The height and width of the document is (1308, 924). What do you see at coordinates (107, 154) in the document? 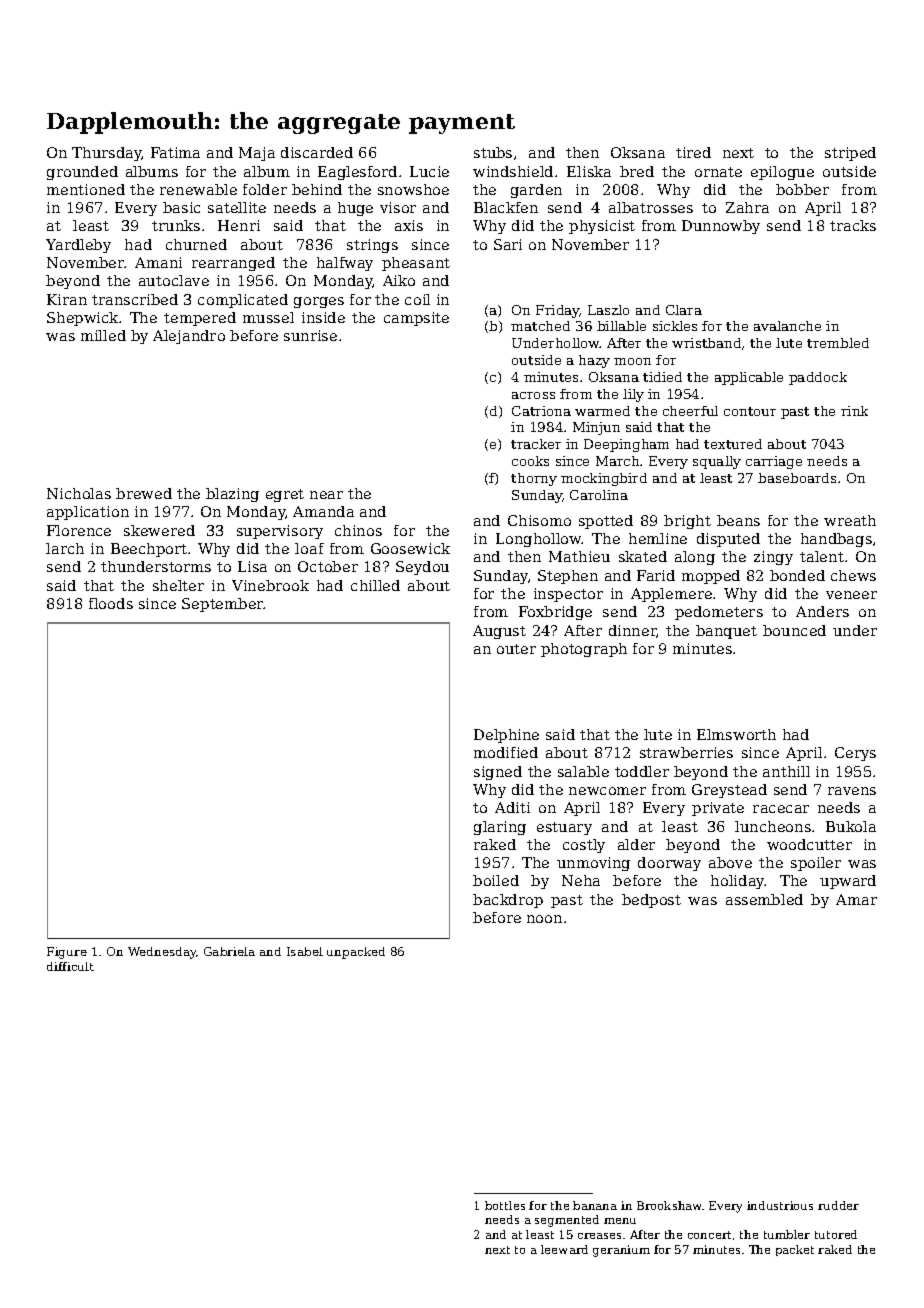
I see `Thursday` at bounding box center [107, 154].
